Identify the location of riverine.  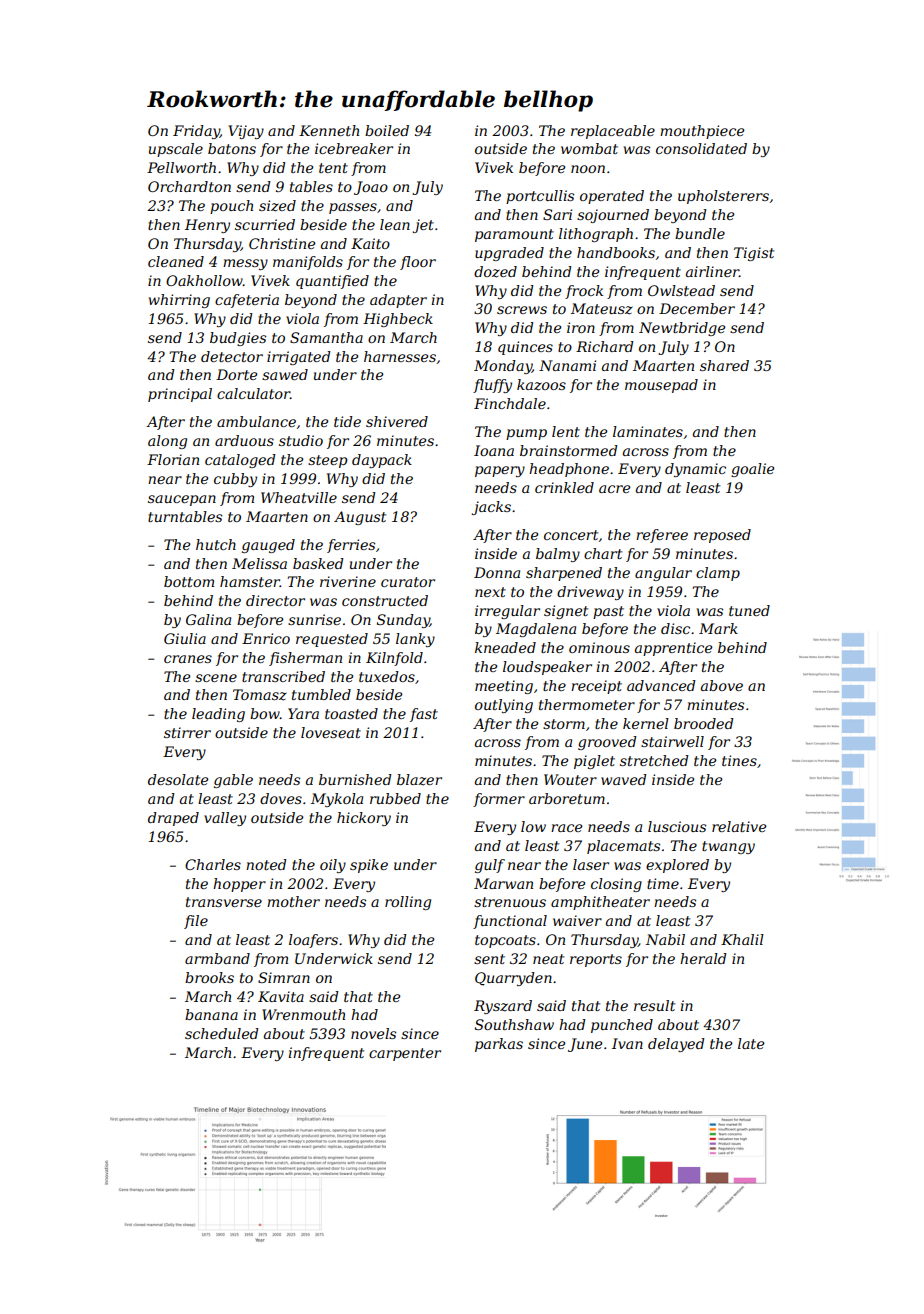
(348, 581).
